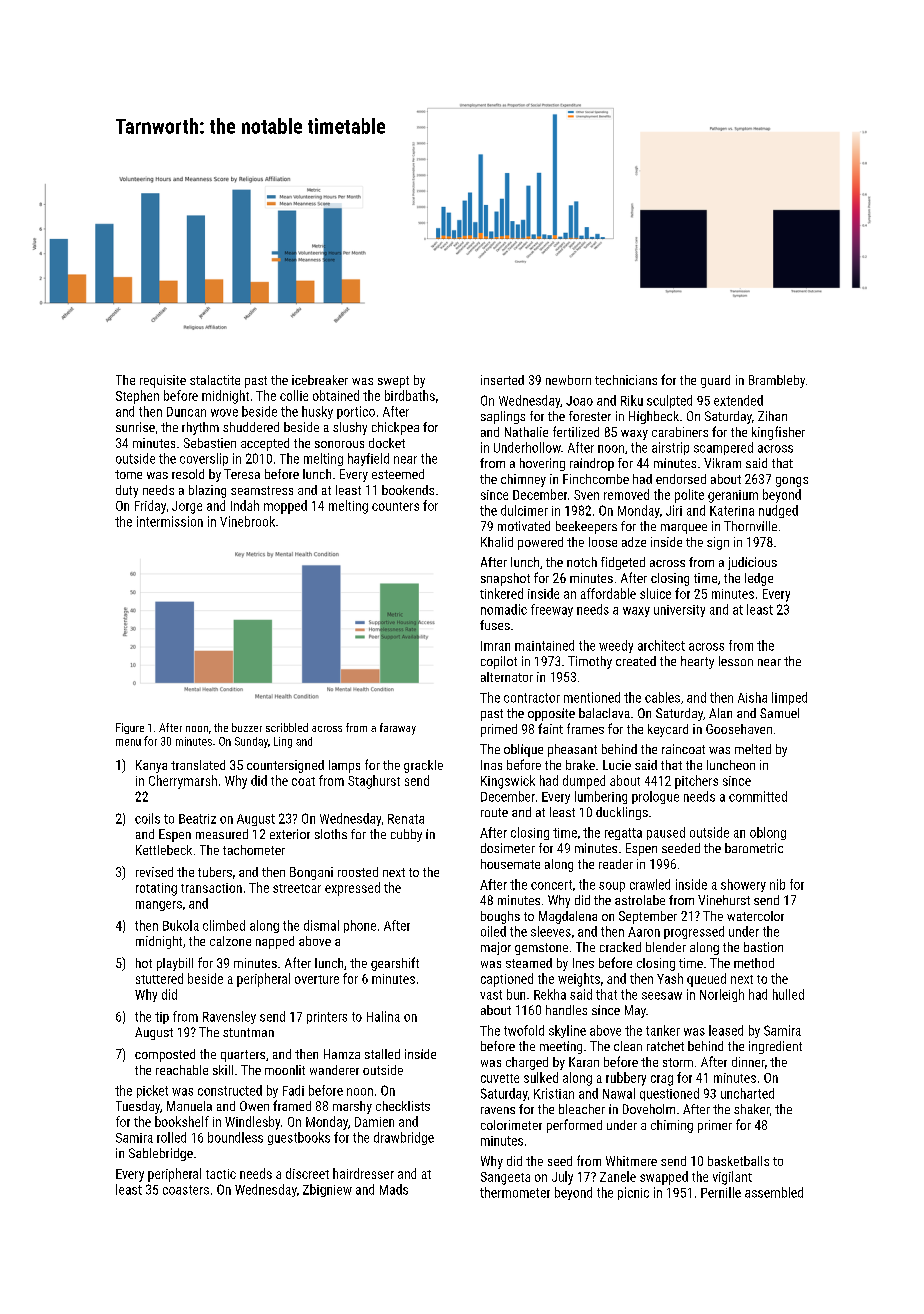 This screenshot has width=924, height=1314. I want to click on rotating, so click(156, 889).
